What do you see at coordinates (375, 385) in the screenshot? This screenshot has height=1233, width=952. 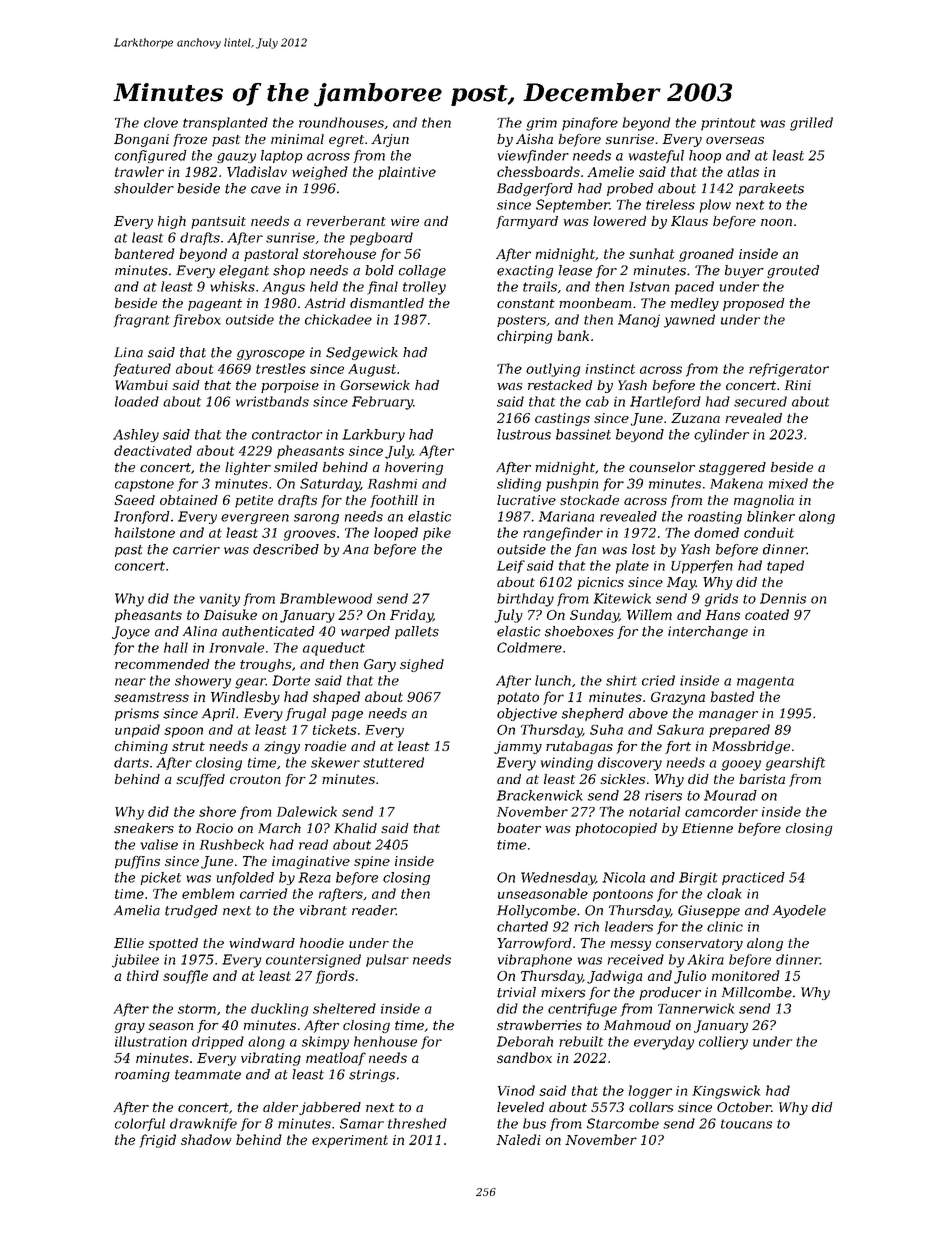 I see `Gorsewick` at bounding box center [375, 385].
